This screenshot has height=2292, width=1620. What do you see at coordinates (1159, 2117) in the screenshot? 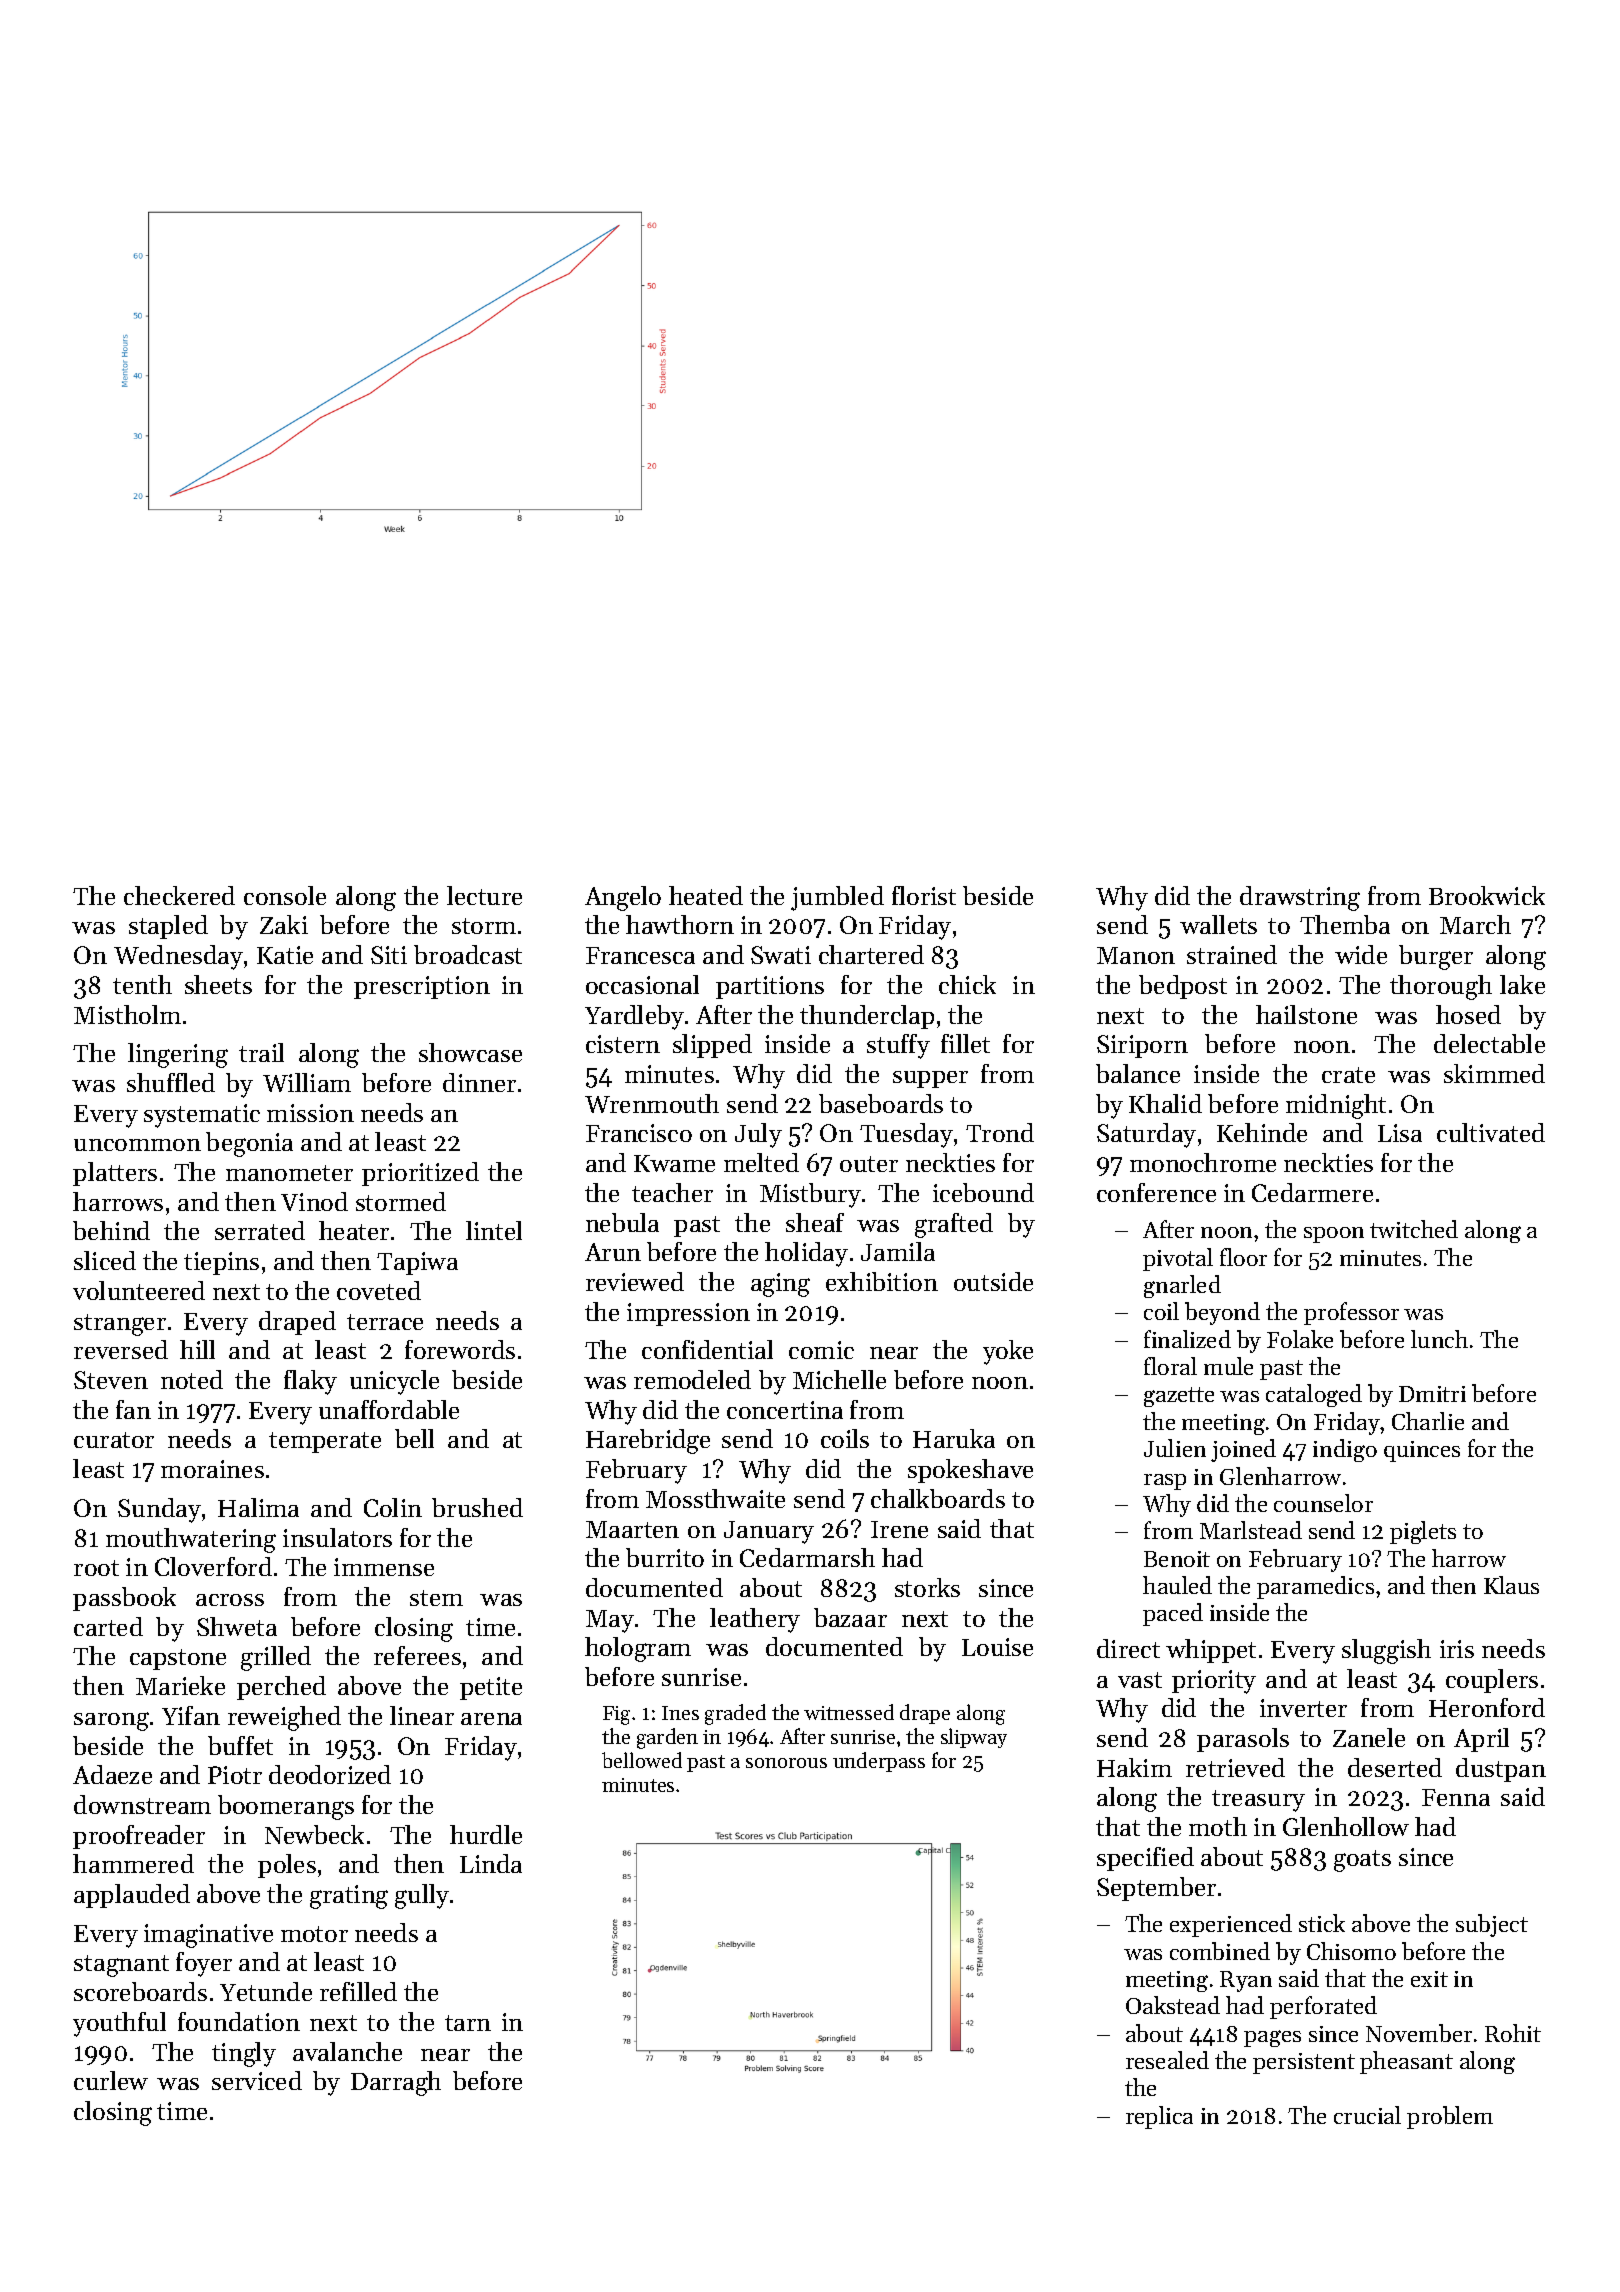
I see `replica` at bounding box center [1159, 2117].
